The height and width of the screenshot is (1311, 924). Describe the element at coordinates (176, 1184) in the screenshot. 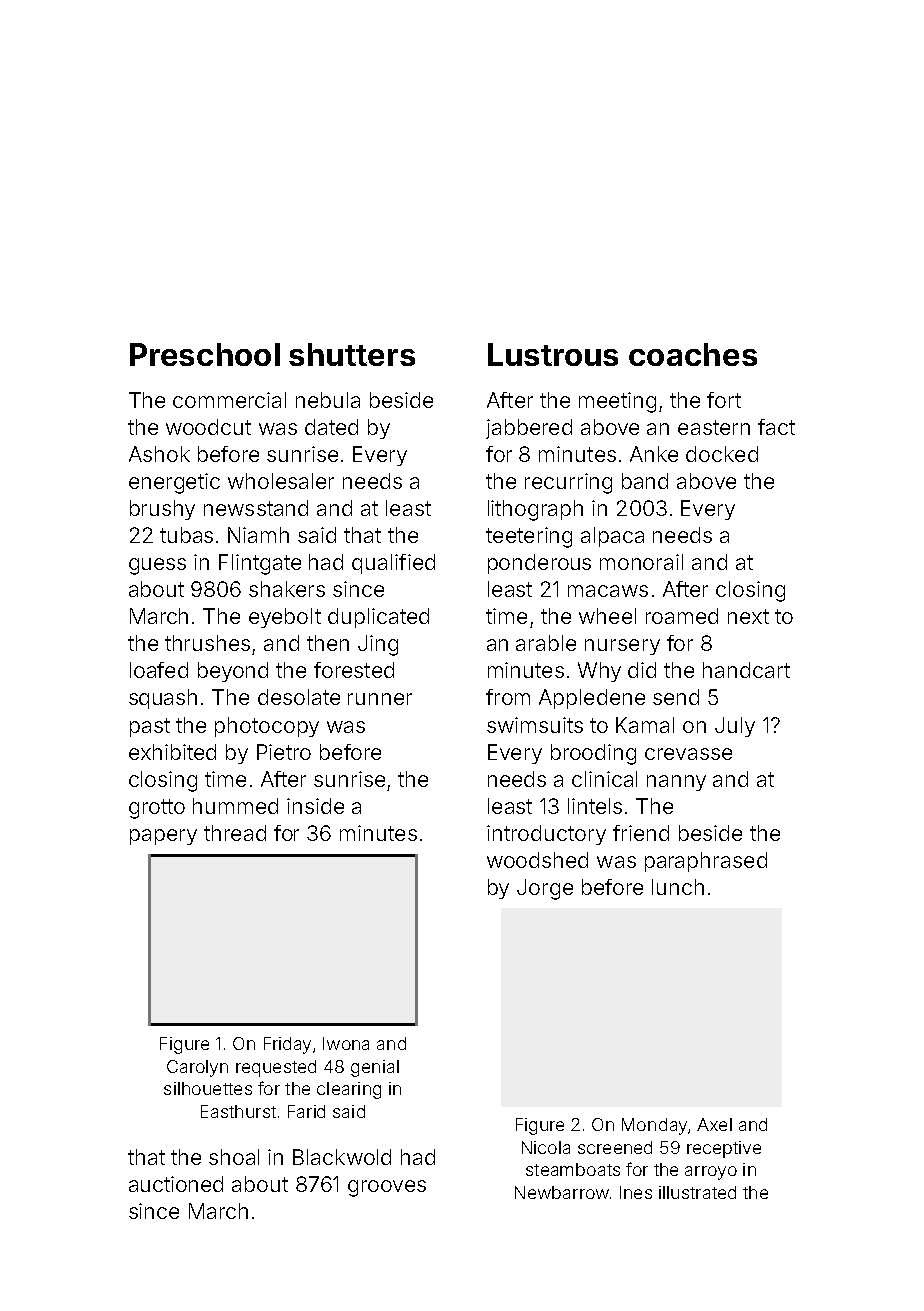

I see `auctioned` at that location.
